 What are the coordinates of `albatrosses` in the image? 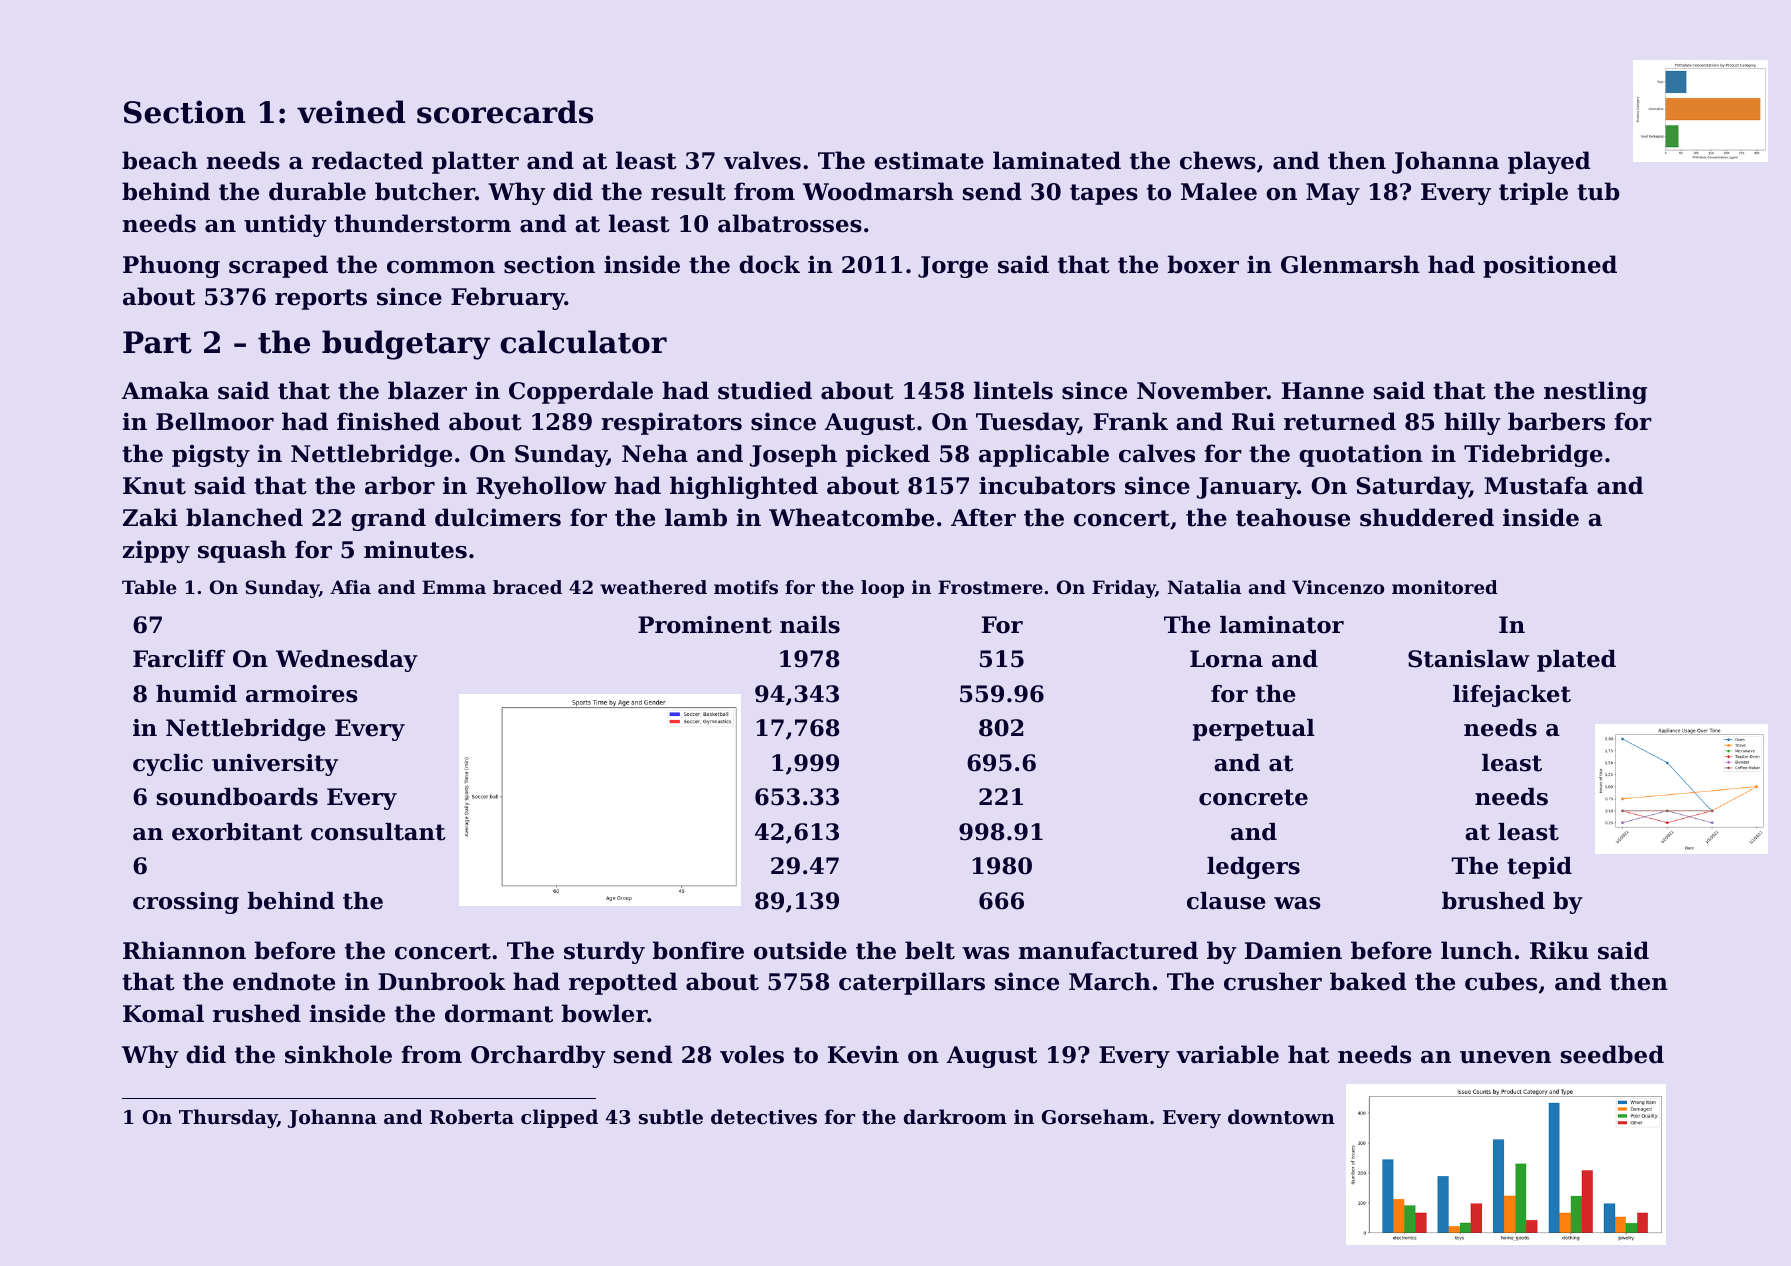 It's located at (790, 223).
